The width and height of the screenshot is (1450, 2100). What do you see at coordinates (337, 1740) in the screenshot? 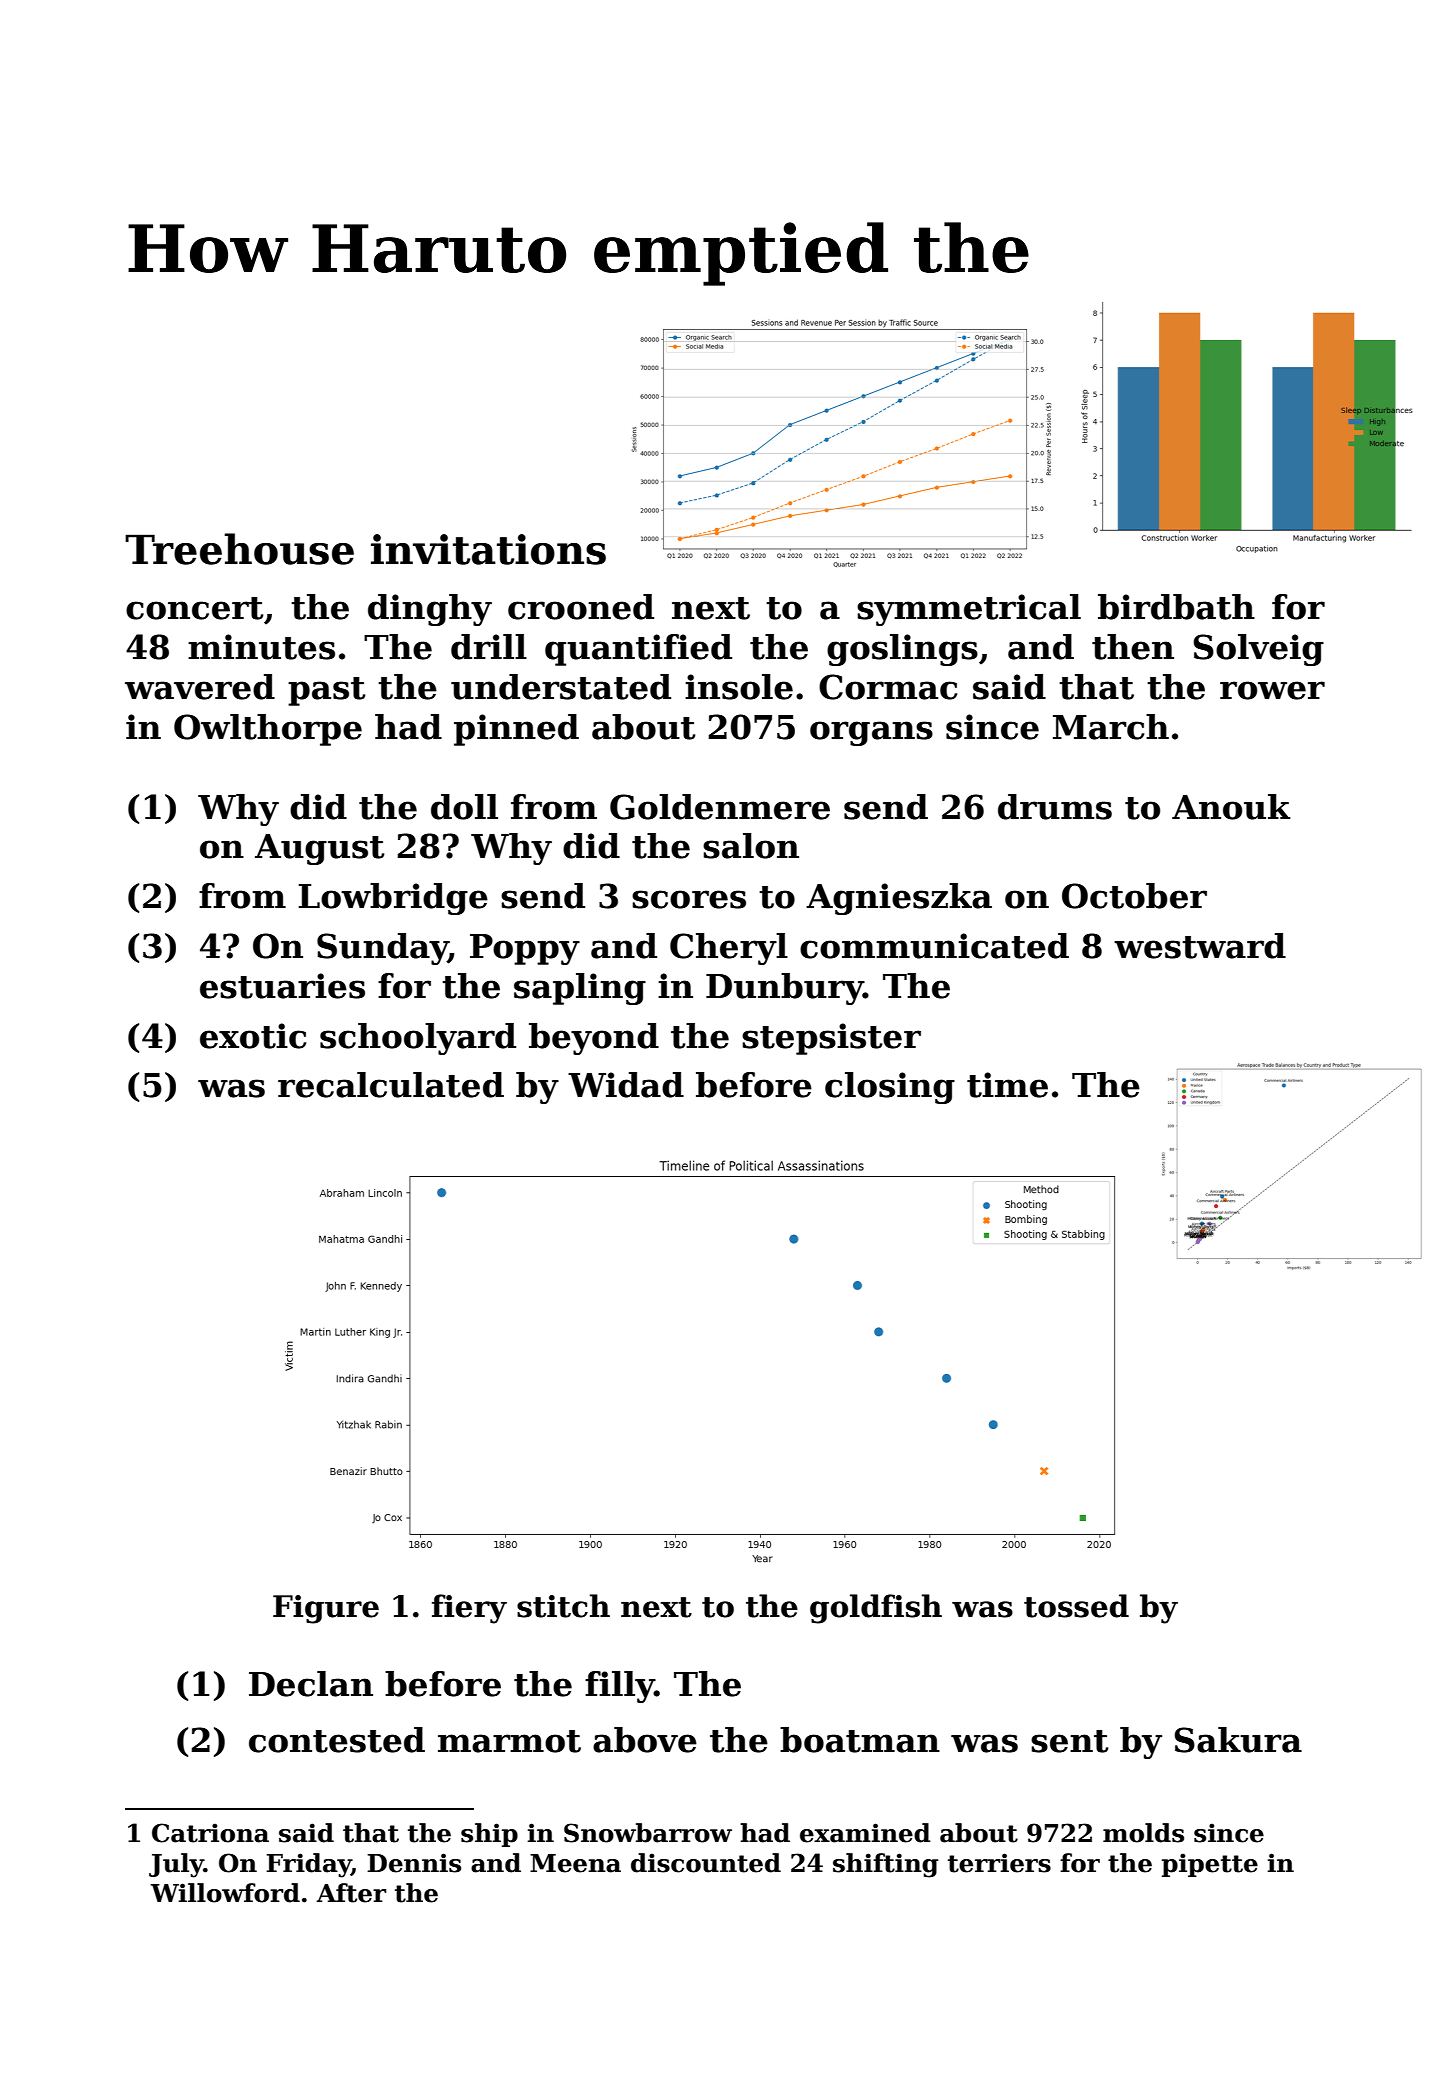
I see `contested` at bounding box center [337, 1740].
